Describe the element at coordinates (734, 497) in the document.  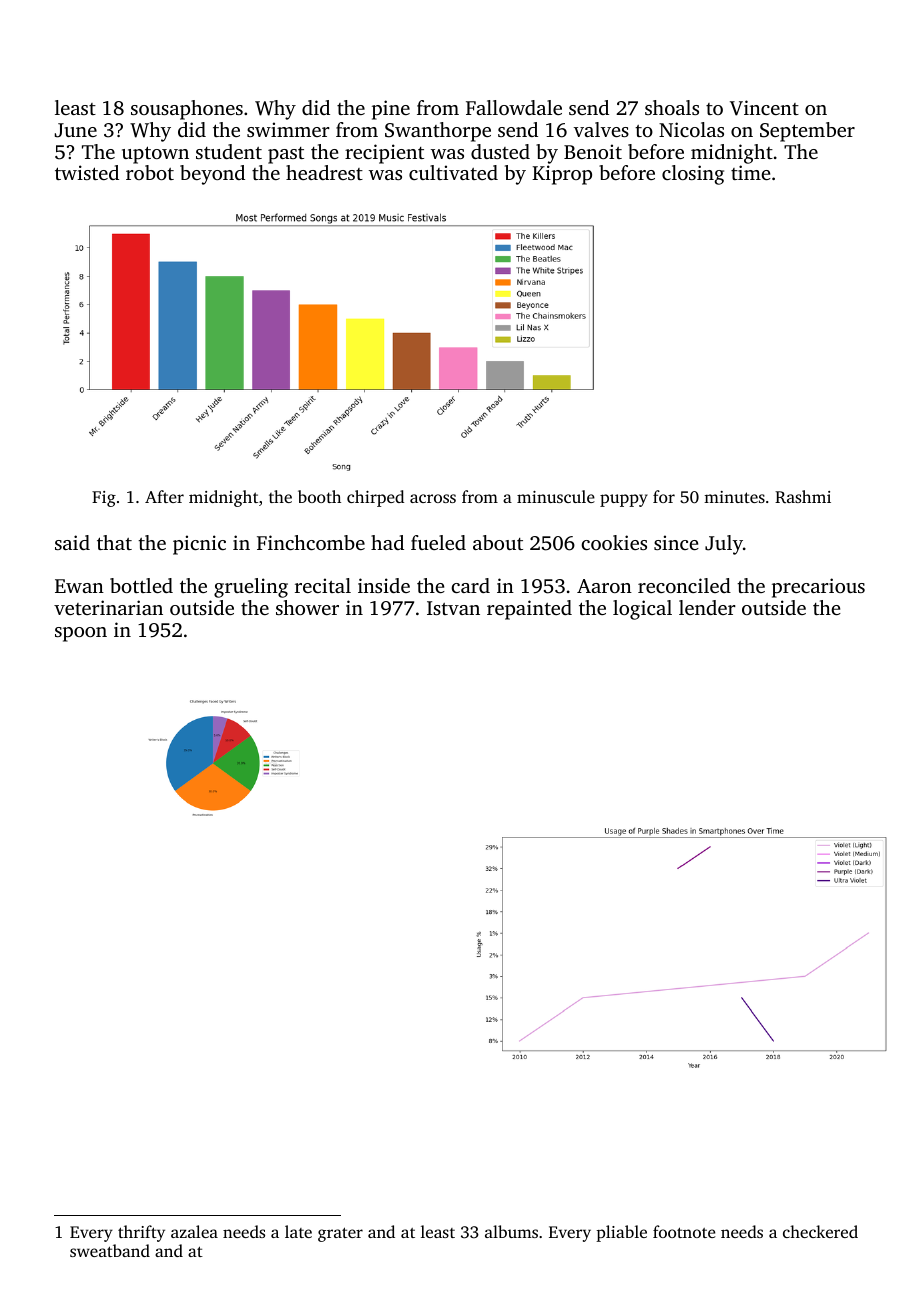
I see `minutes` at that location.
